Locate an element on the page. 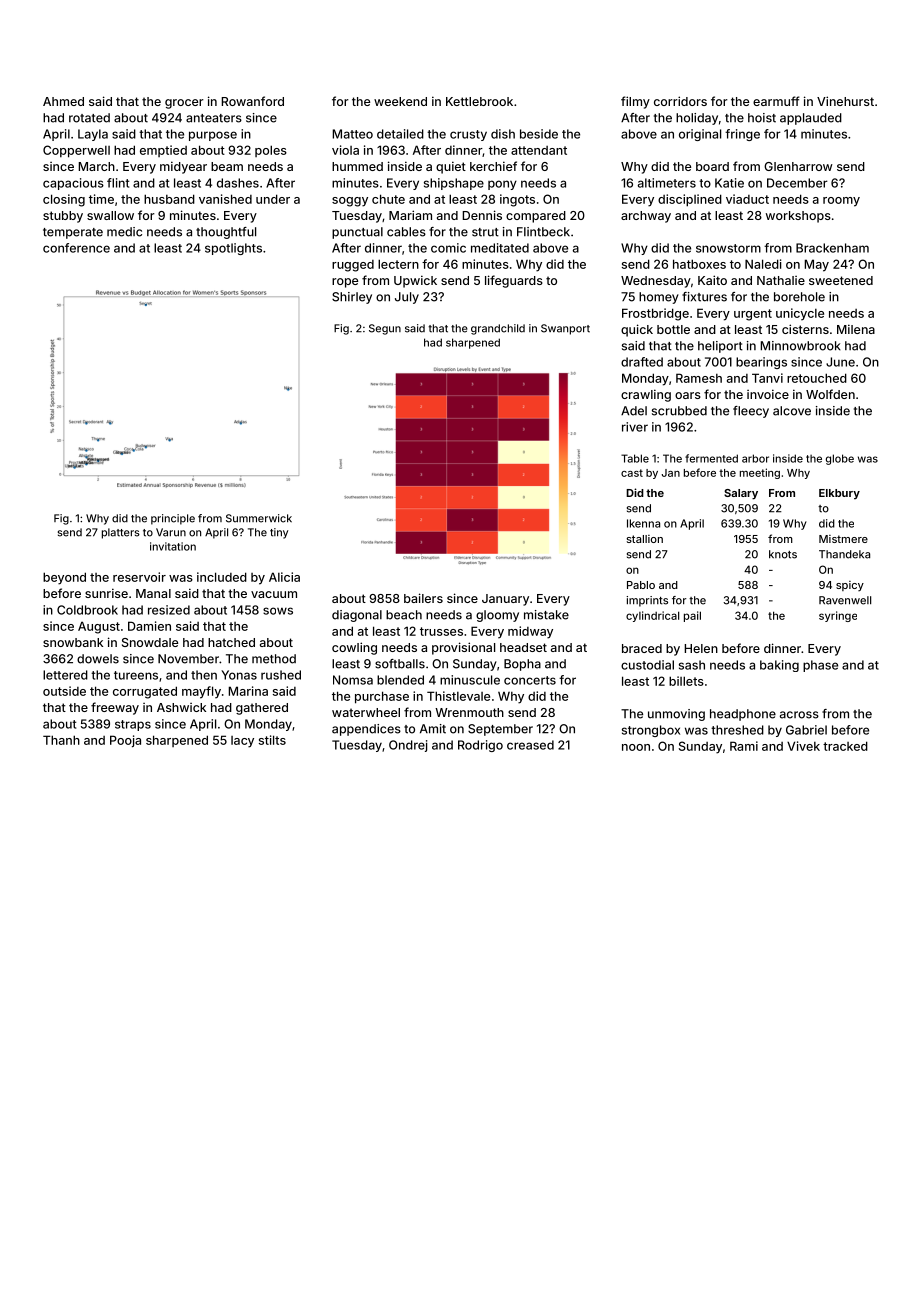  cast is located at coordinates (632, 473).
